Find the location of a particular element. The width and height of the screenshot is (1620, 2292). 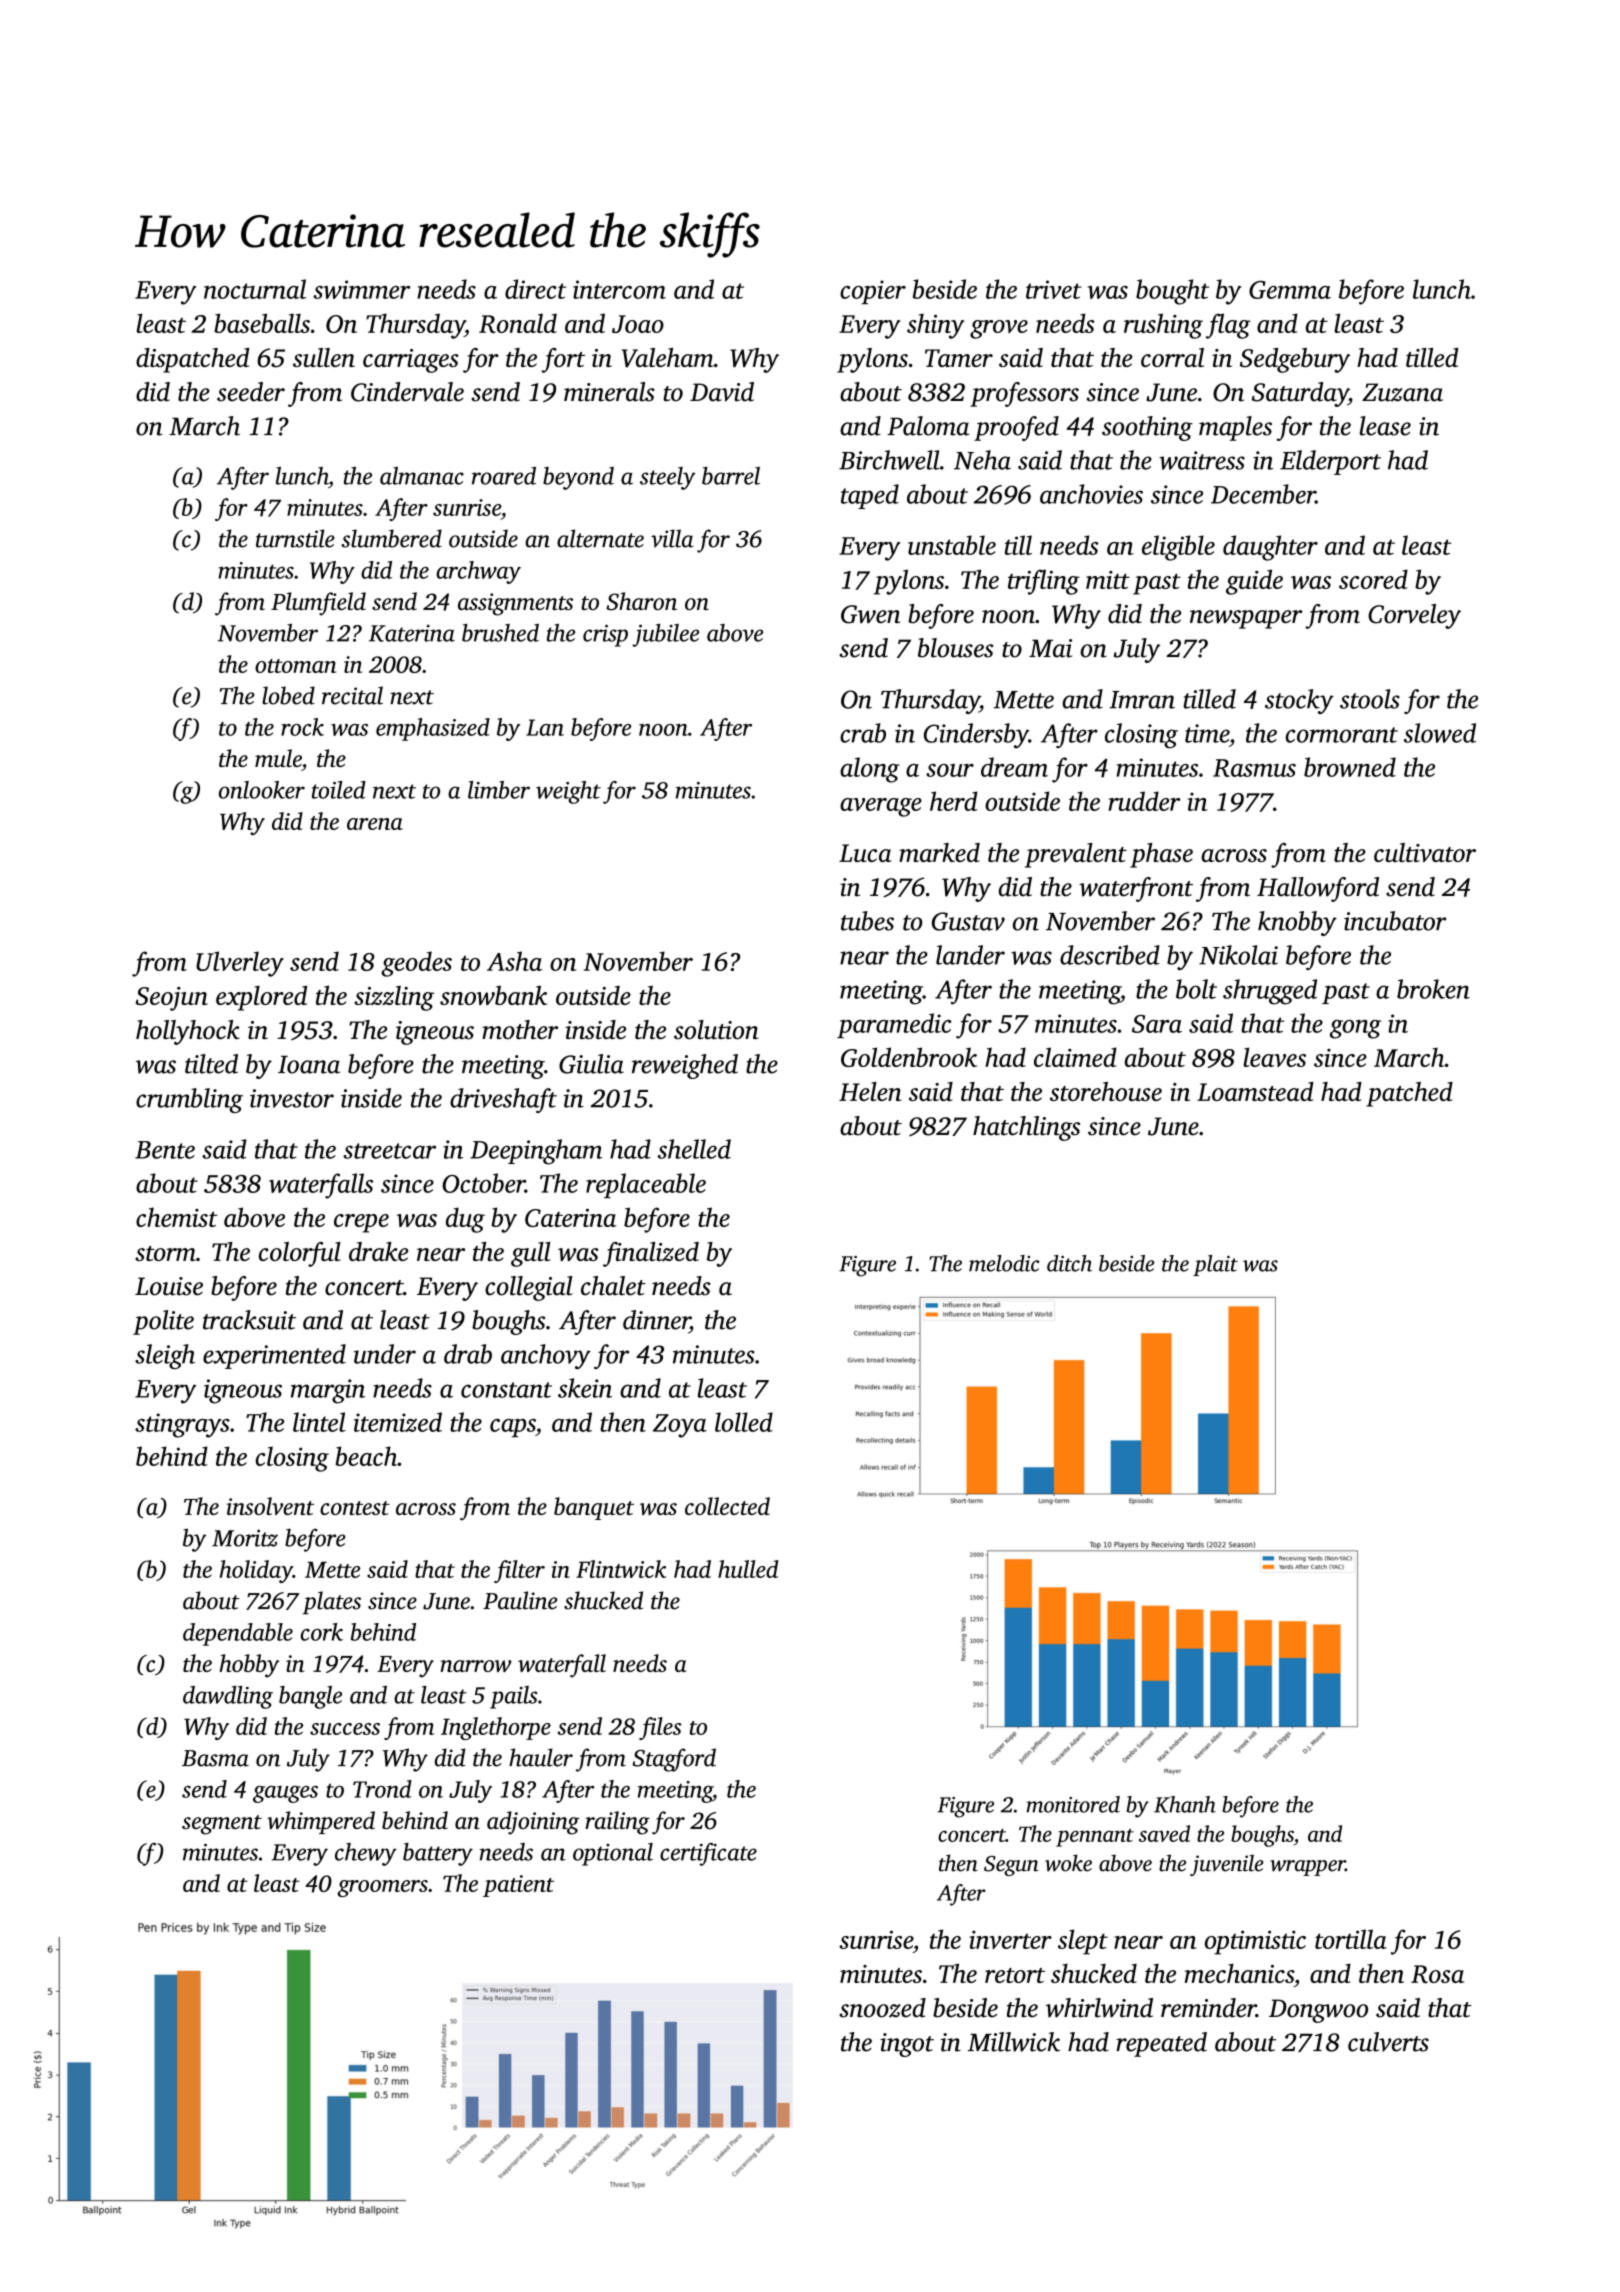

groomers is located at coordinates (382, 1888).
